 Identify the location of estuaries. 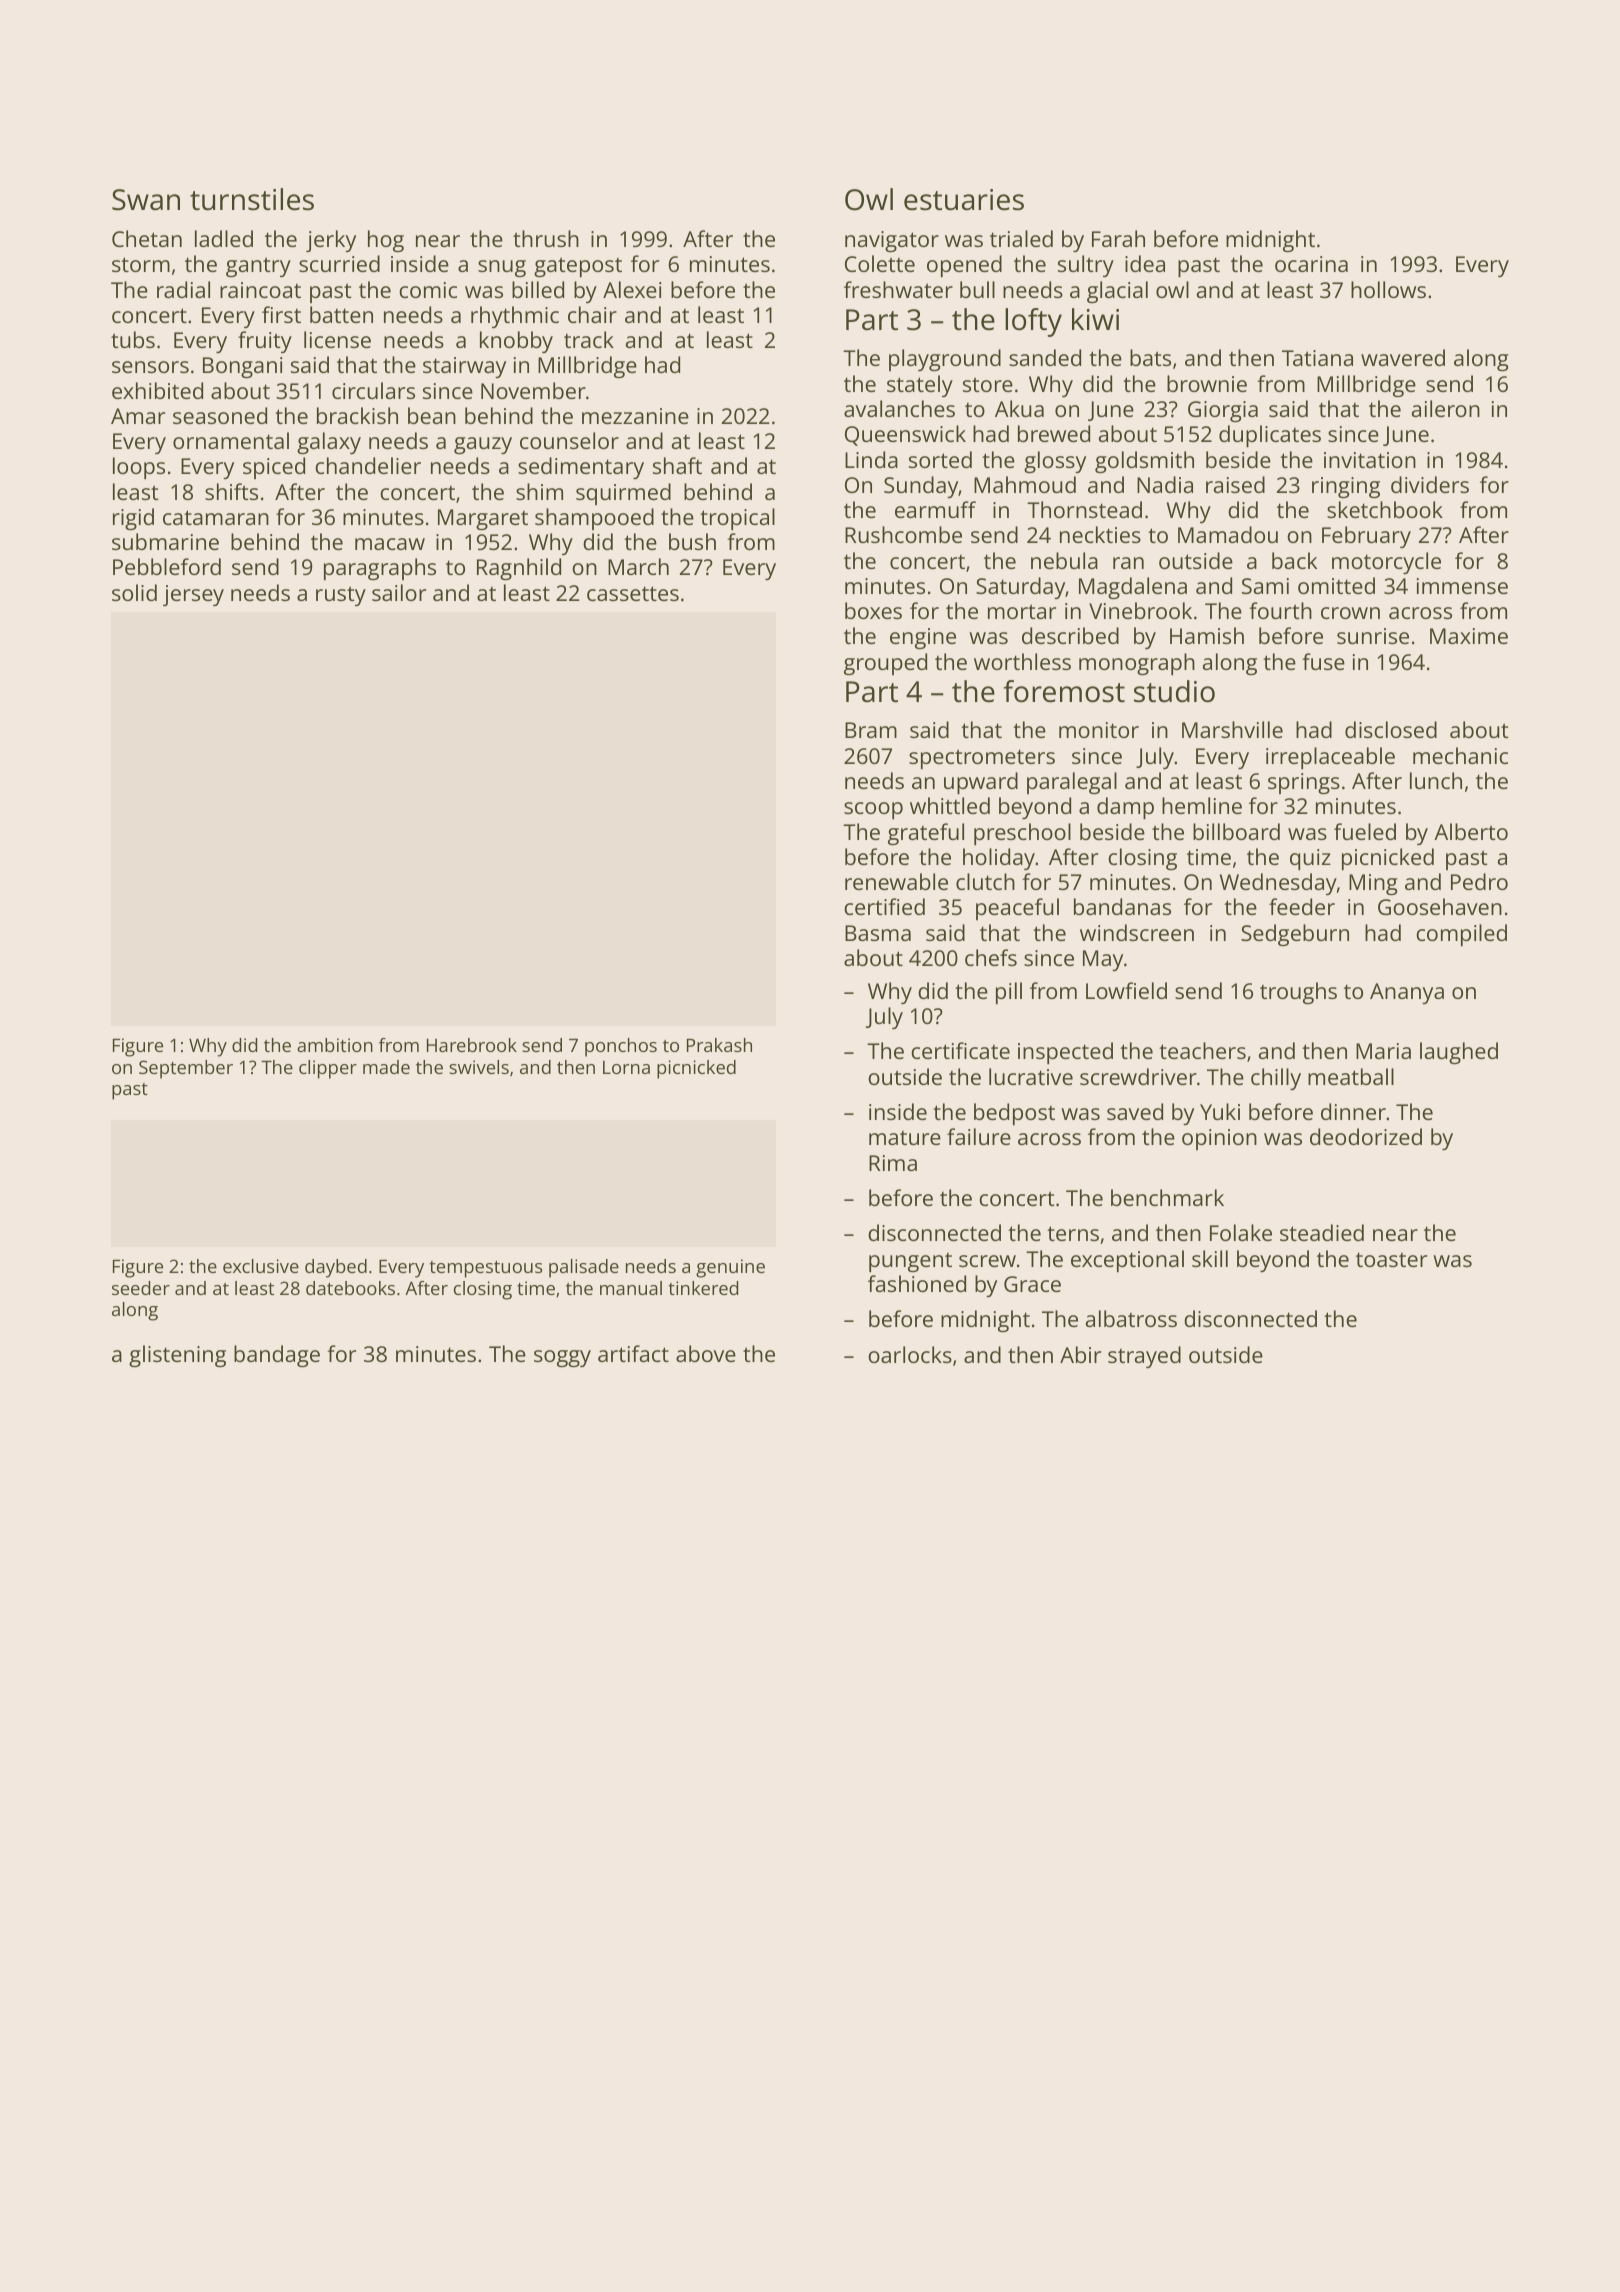
(964, 200).
